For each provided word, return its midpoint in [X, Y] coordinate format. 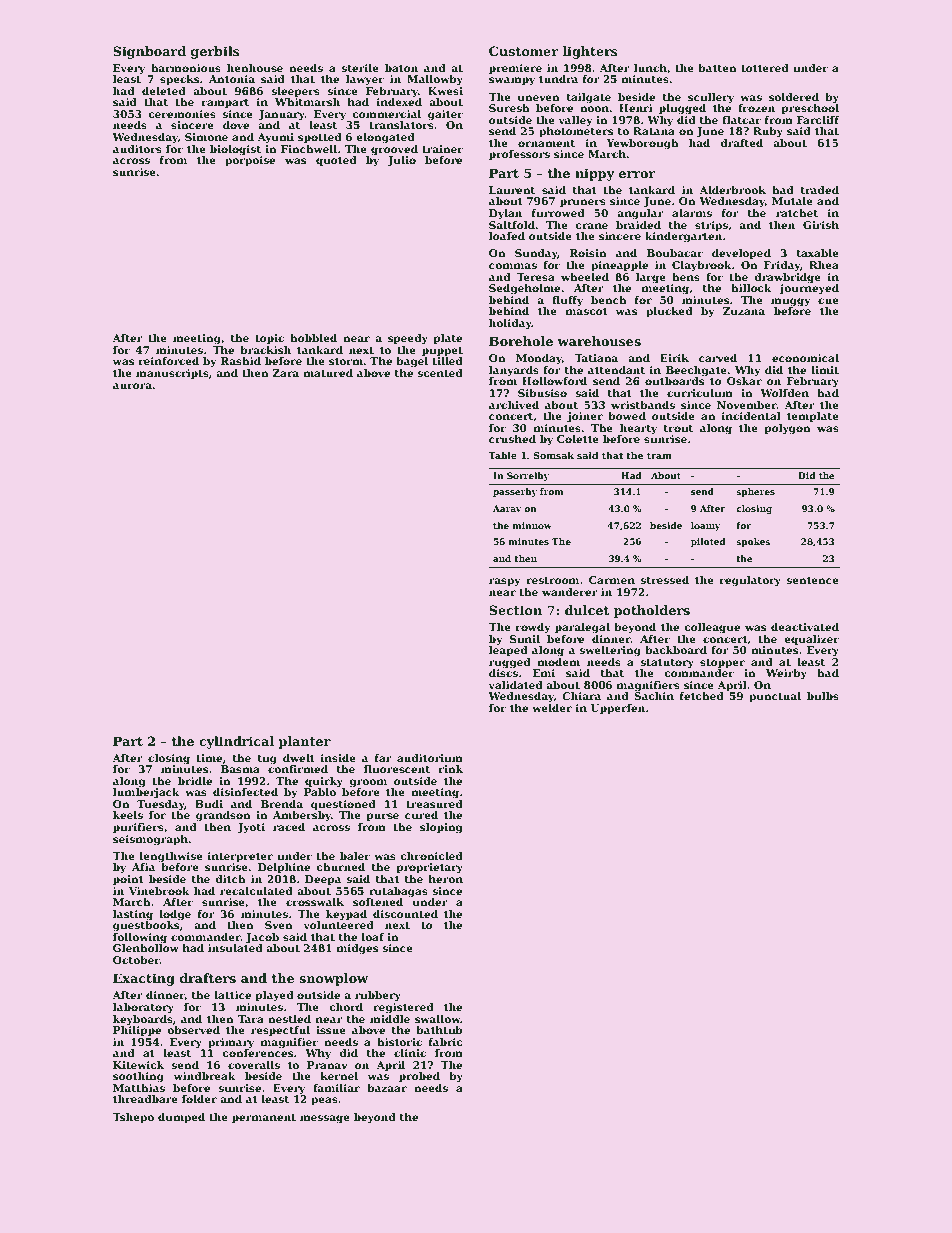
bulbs [823, 696]
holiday [510, 324]
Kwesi [445, 91]
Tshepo [133, 1118]
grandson [223, 816]
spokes [753, 542]
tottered [765, 68]
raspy [505, 582]
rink [451, 769]
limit [825, 370]
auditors [137, 149]
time [209, 758]
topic [269, 339]
